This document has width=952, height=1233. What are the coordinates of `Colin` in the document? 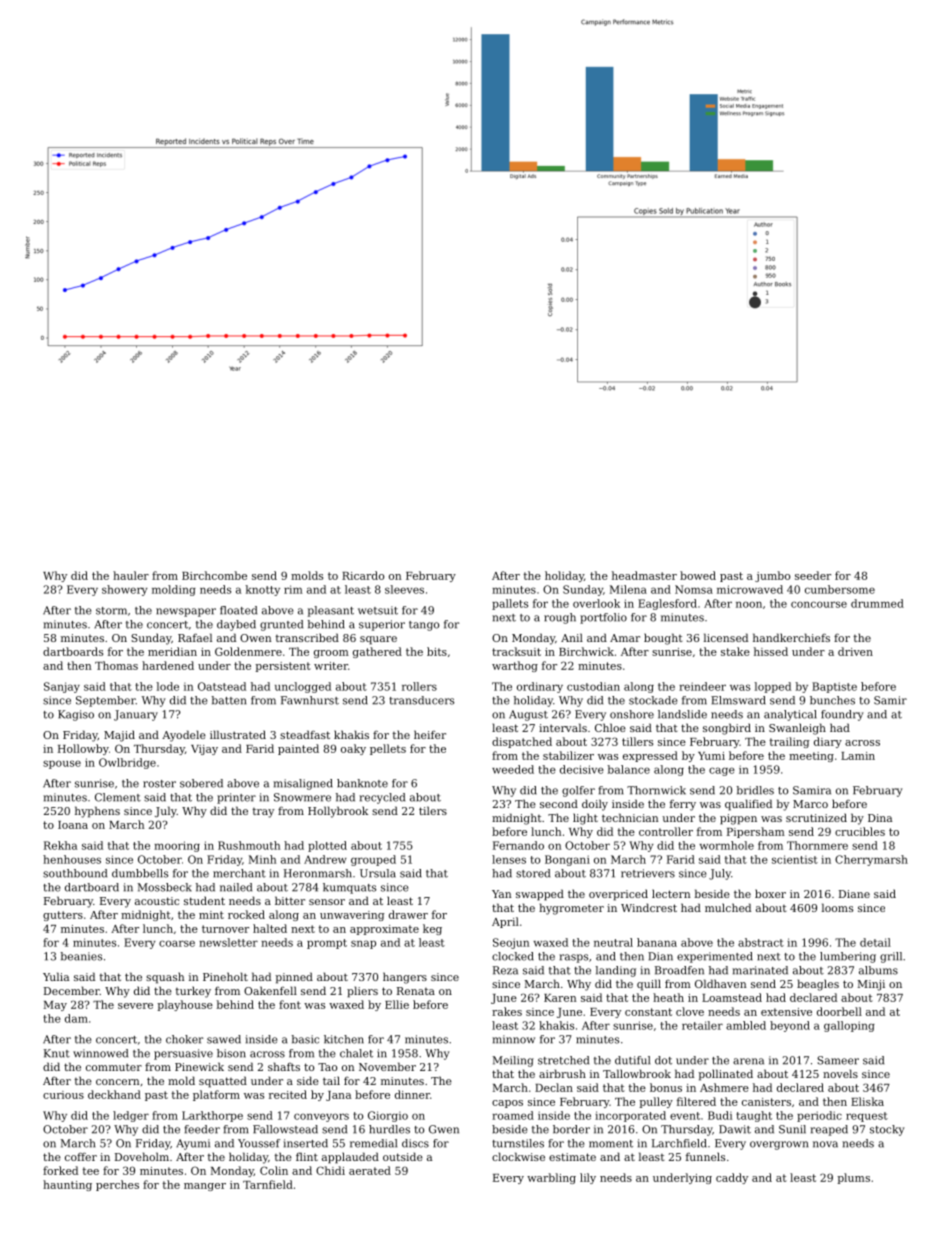 It's located at (274, 1170).
